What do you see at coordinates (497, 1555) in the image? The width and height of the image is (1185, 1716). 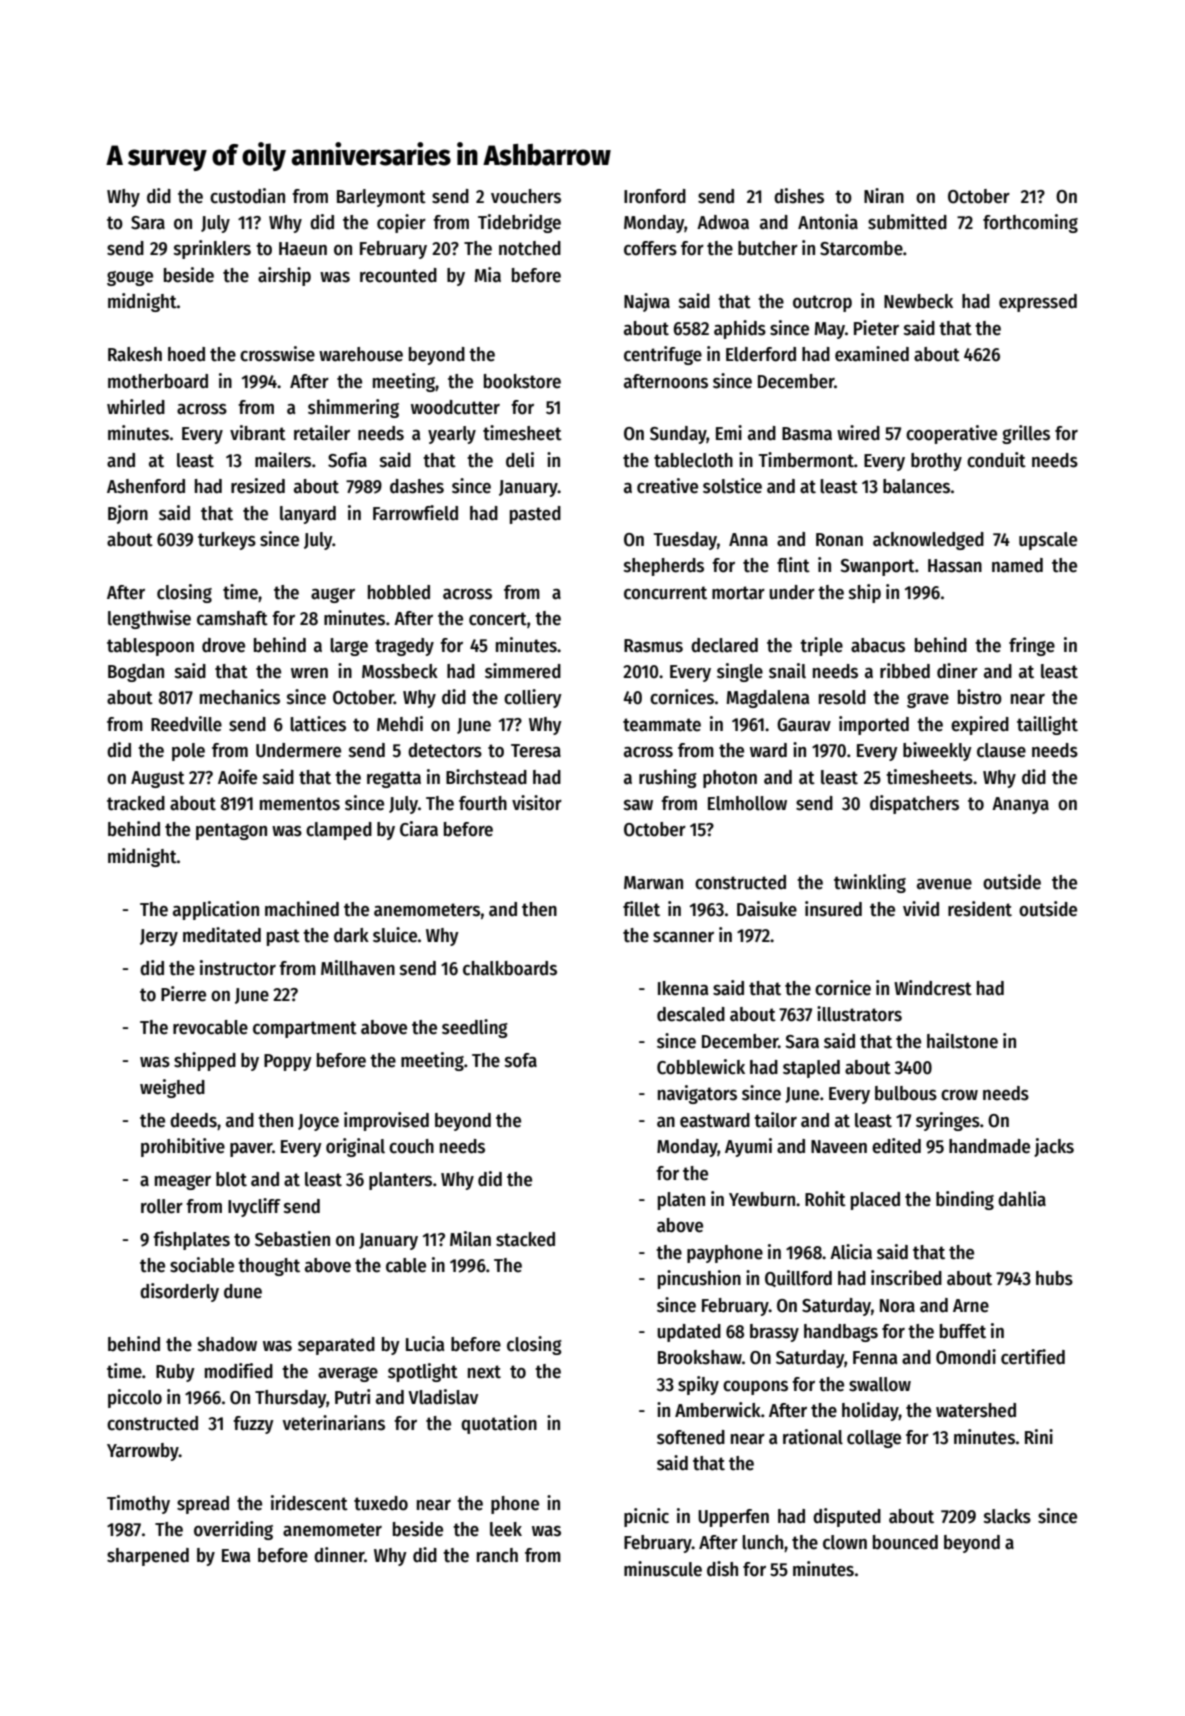 I see `ranch` at bounding box center [497, 1555].
